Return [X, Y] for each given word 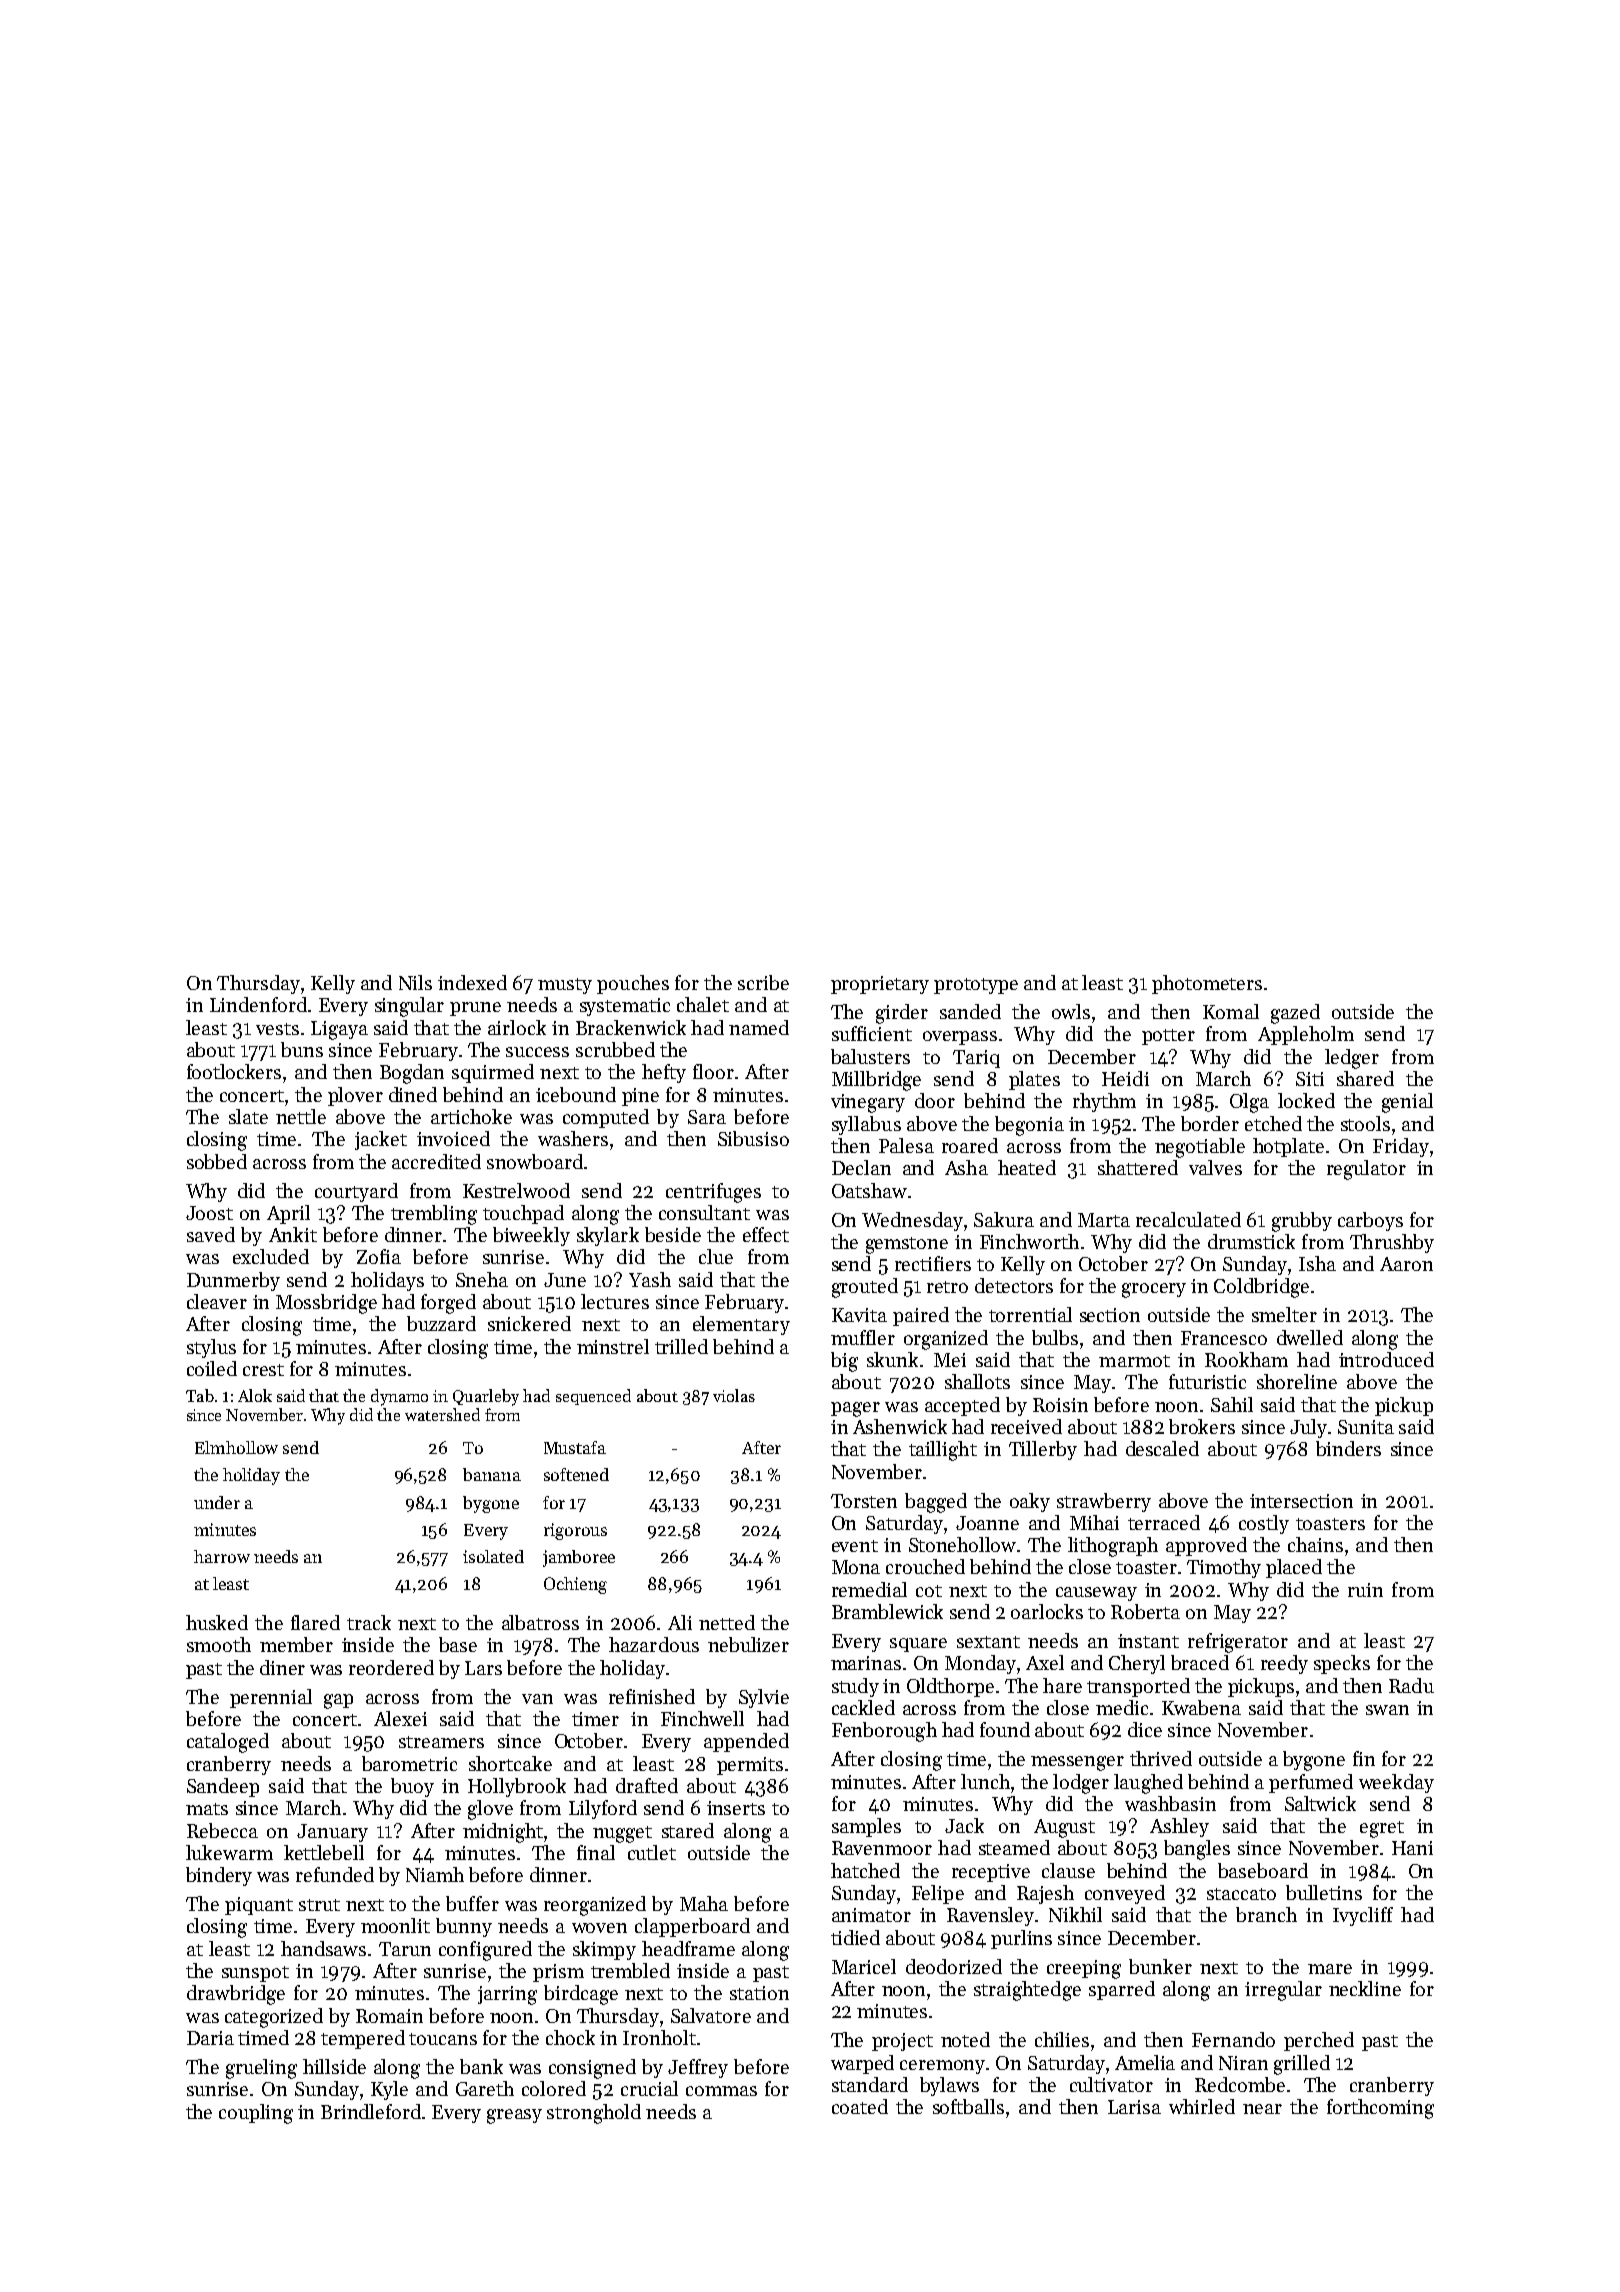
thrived [1161, 1758]
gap [338, 1701]
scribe [763, 982]
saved [211, 1234]
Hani [1412, 1848]
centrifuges [713, 1193]
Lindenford [258, 1004]
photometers [1207, 984]
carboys [1370, 1221]
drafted [647, 1785]
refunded [335, 1874]
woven [599, 1928]
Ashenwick [900, 1426]
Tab [200, 1395]
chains [1315, 1544]
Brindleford [372, 2111]
